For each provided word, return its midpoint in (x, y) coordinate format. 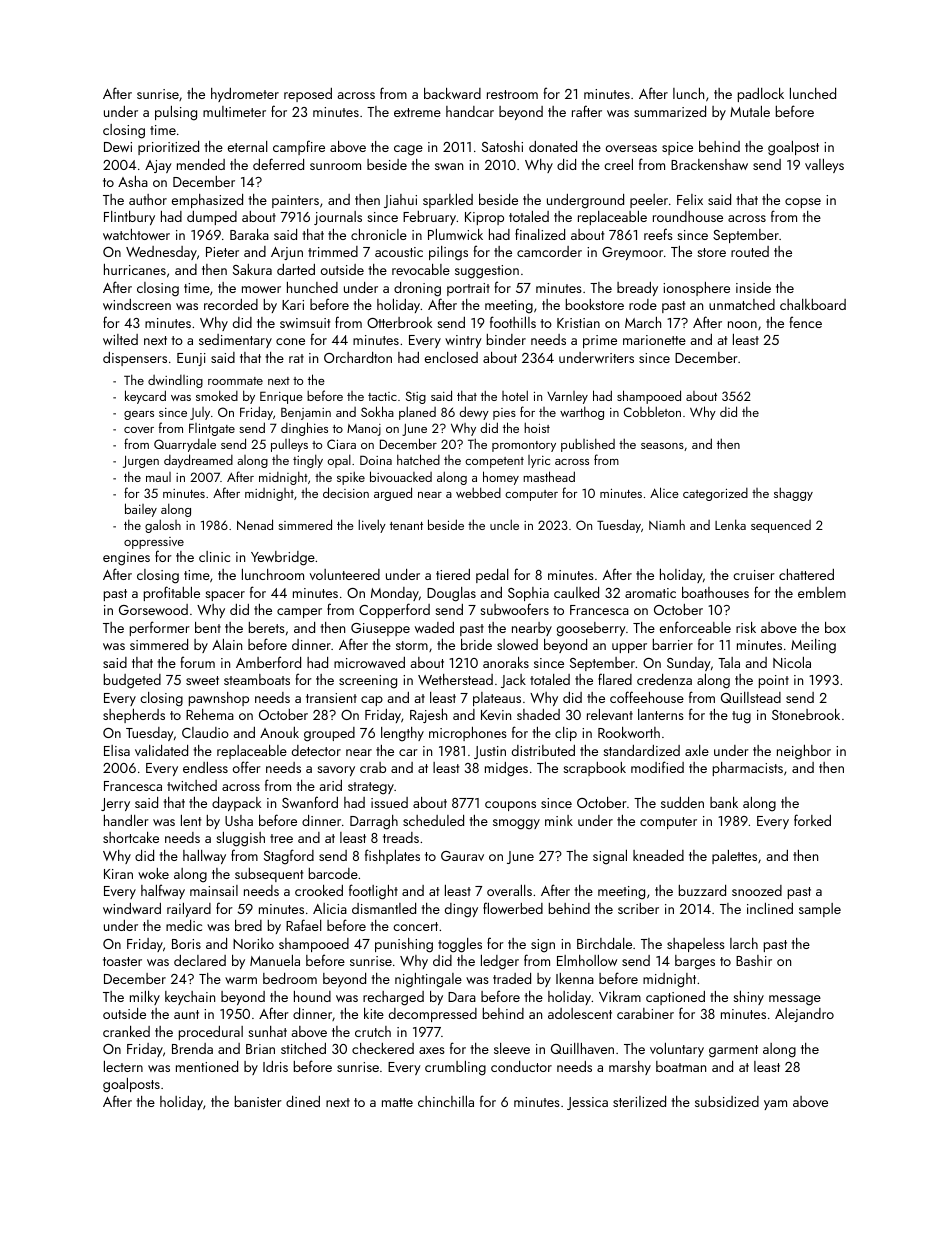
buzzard (702, 890)
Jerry (115, 804)
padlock (761, 95)
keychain (190, 998)
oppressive (154, 544)
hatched (418, 459)
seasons (662, 446)
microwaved (369, 662)
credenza (664, 679)
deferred (278, 164)
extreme (417, 112)
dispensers (135, 359)
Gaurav (462, 856)
